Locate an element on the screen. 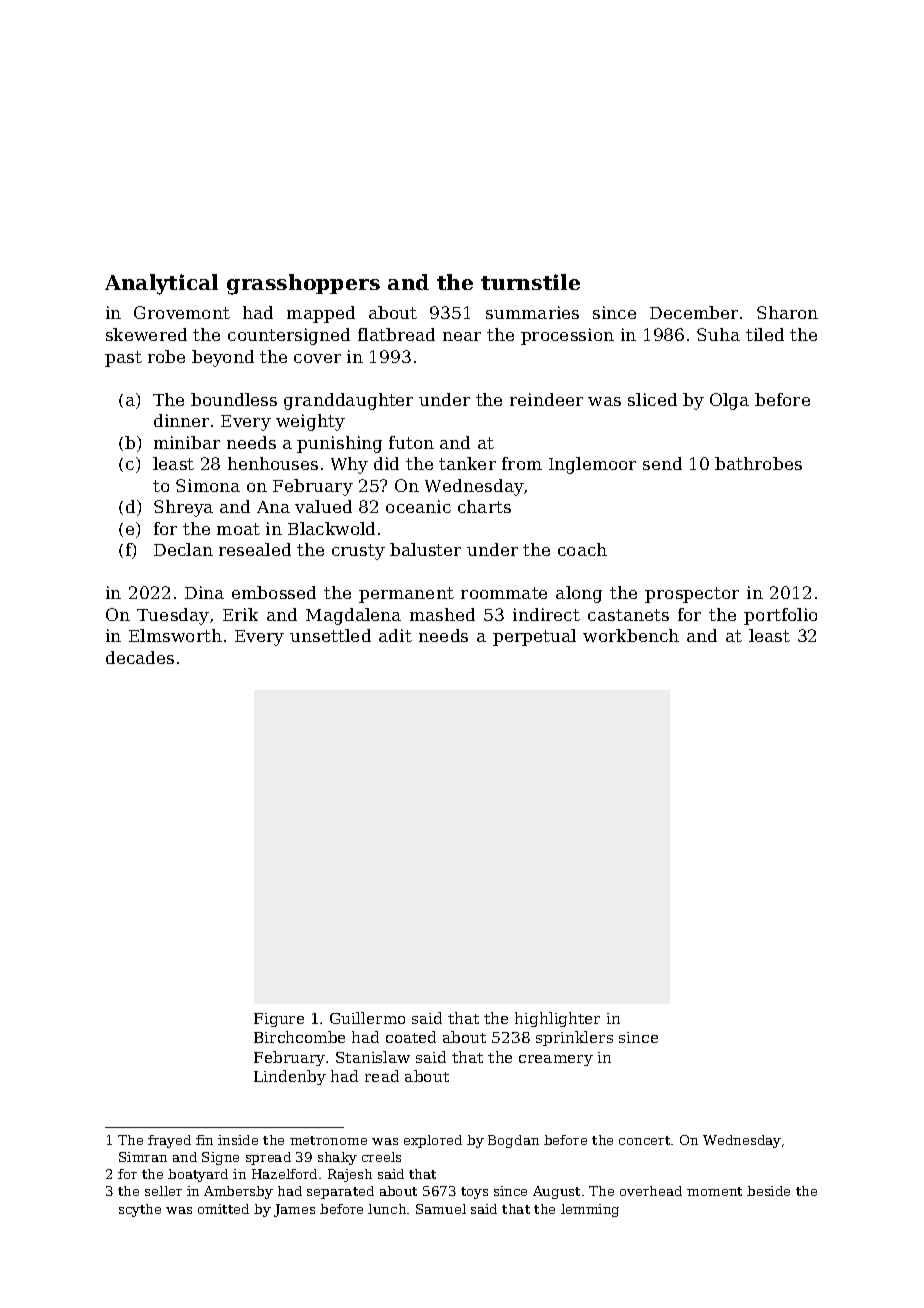  futon is located at coordinates (411, 442).
